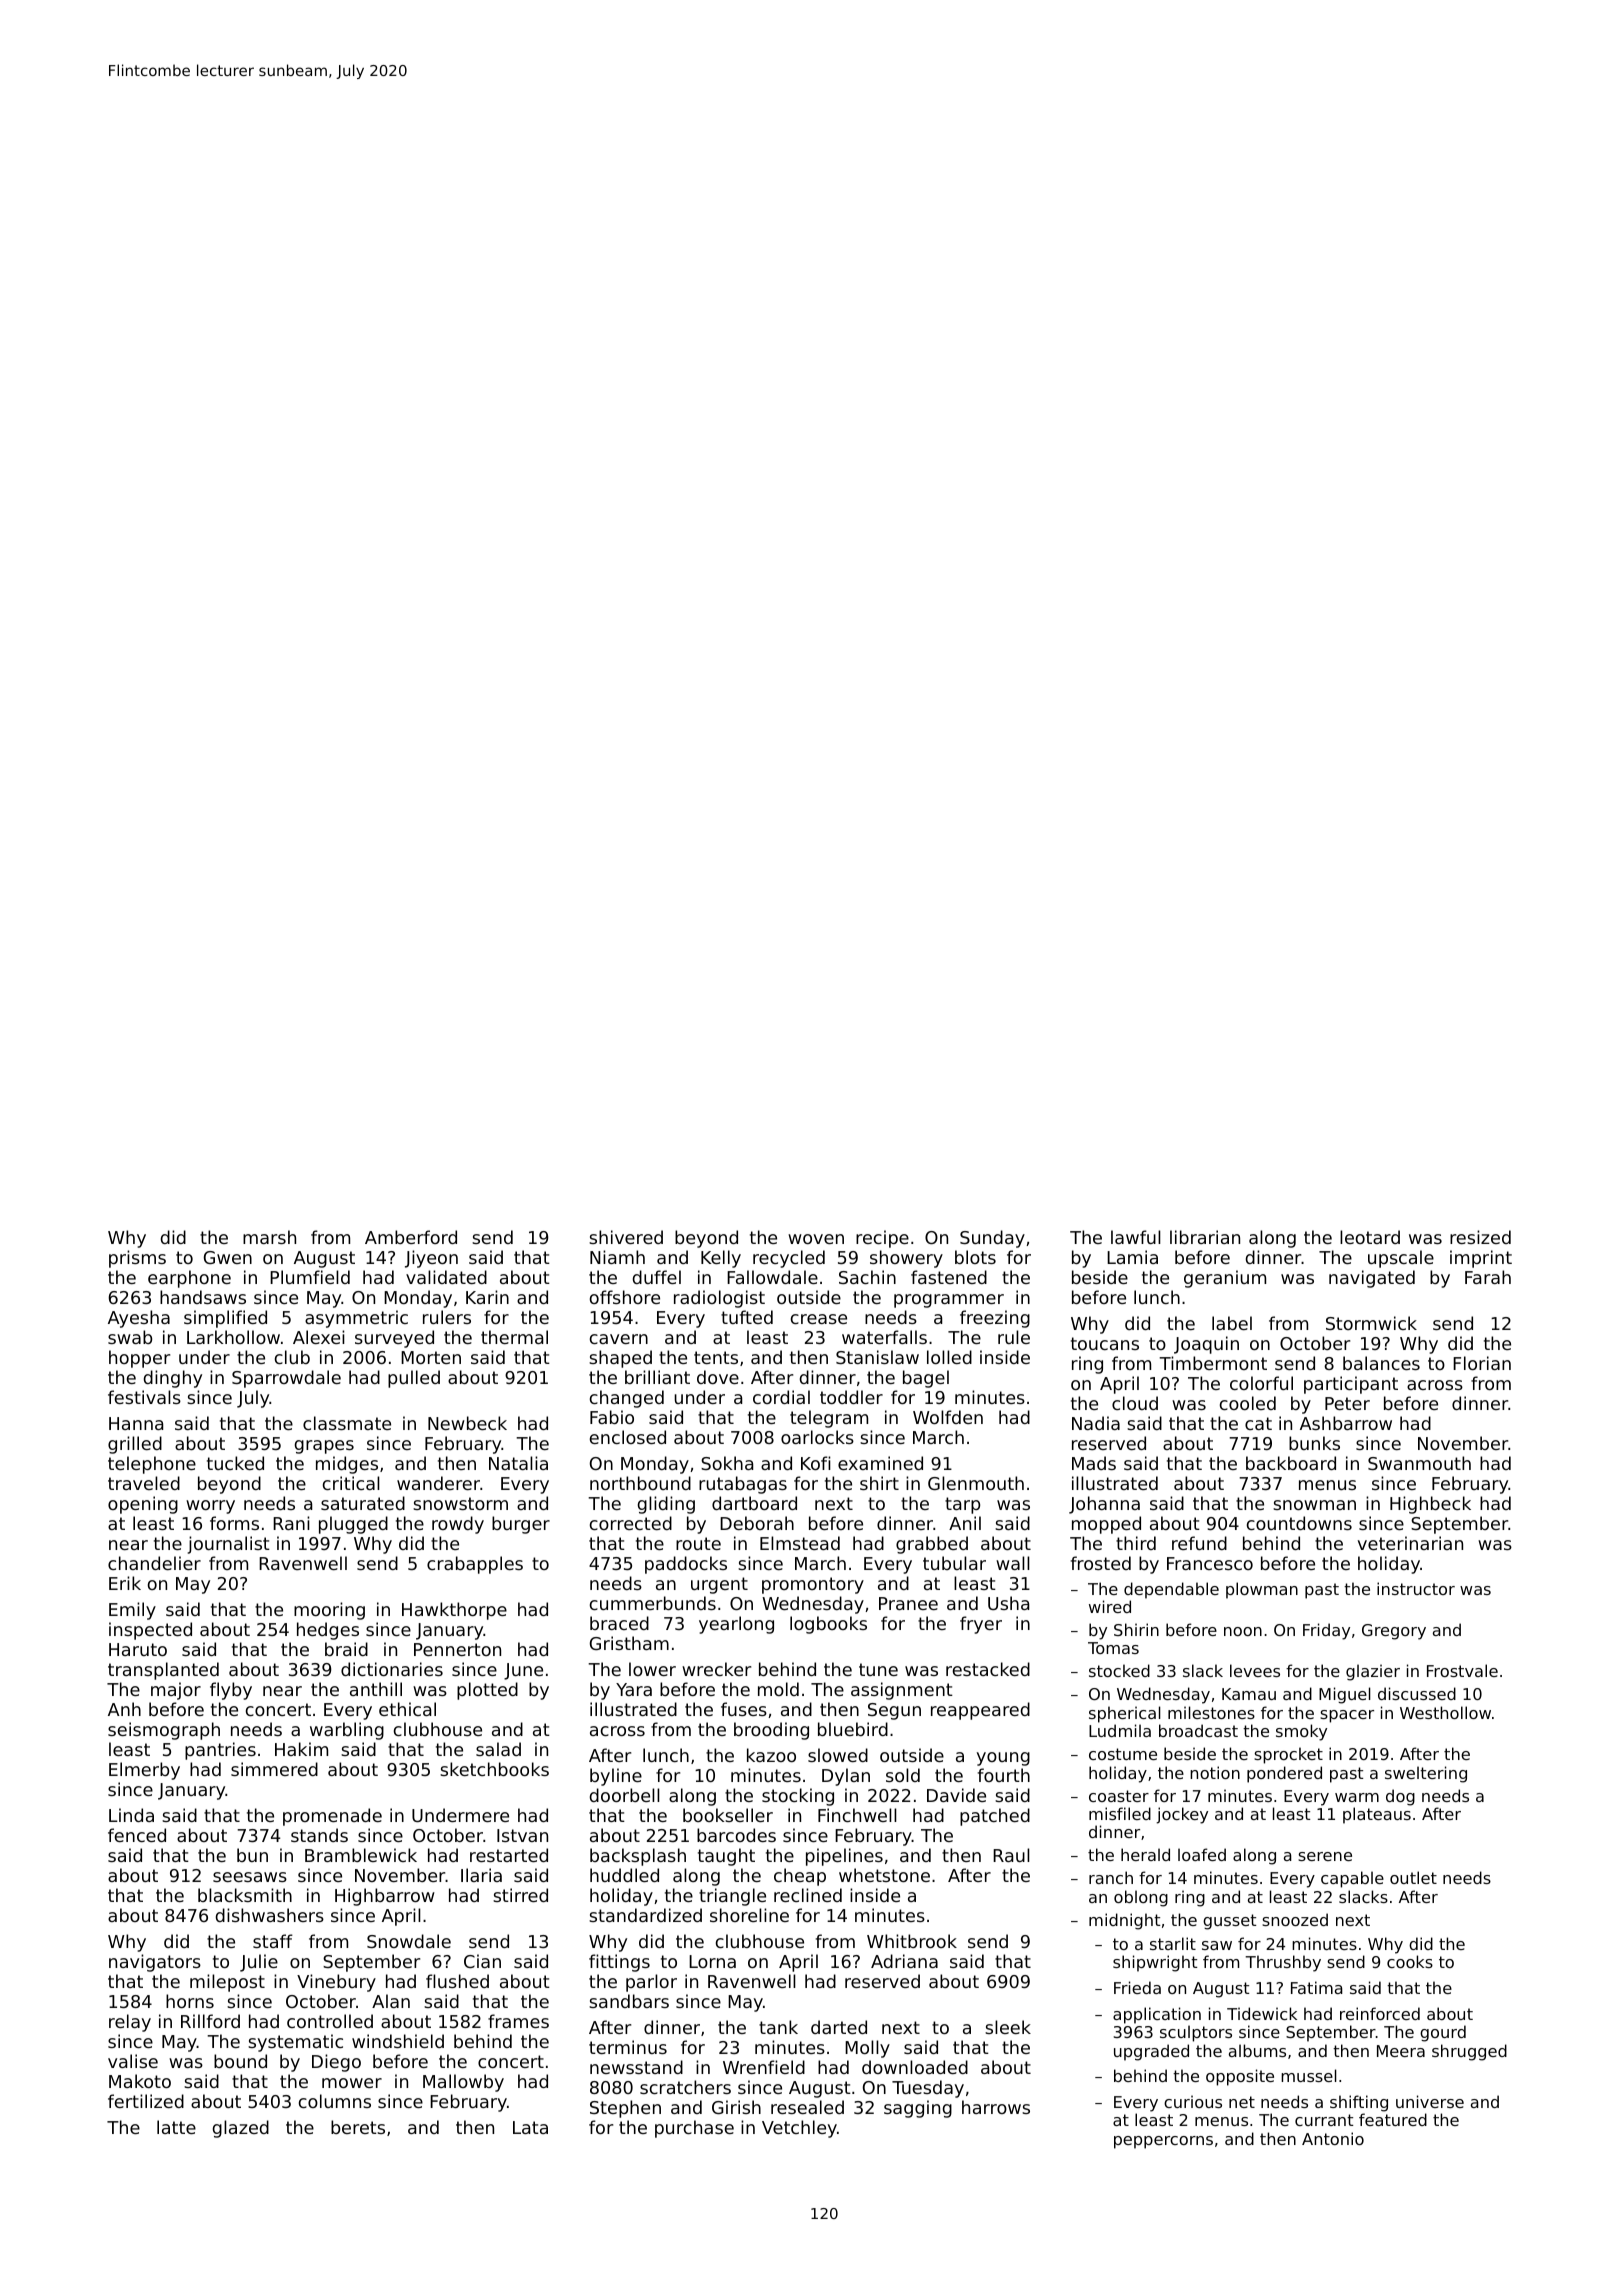  What do you see at coordinates (1372, 1279) in the page?
I see `navigated` at bounding box center [1372, 1279].
